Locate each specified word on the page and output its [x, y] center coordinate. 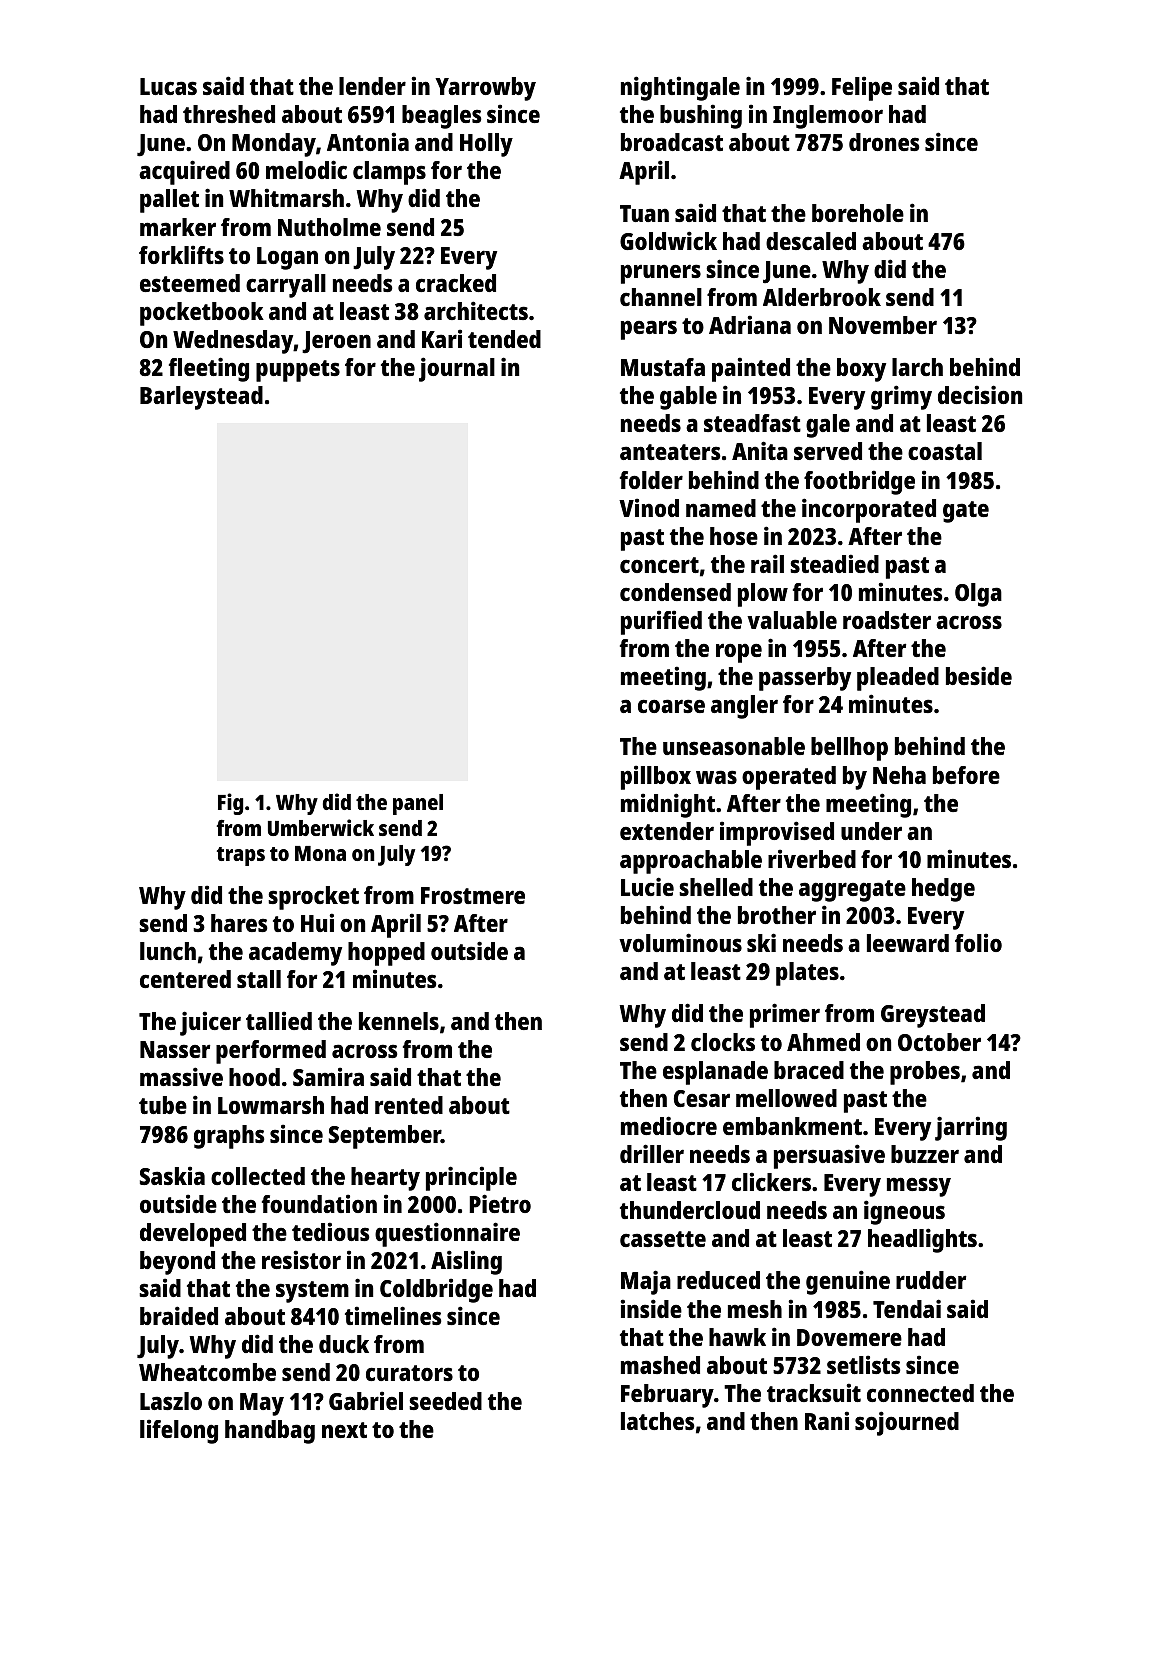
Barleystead [201, 398]
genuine [848, 1282]
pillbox [656, 777]
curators [409, 1373]
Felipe [862, 88]
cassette [663, 1239]
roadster [887, 620]
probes [925, 1073]
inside [651, 1308]
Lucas [168, 86]
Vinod [649, 507]
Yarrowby [485, 89]
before [966, 775]
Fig [230, 804]
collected [258, 1176]
